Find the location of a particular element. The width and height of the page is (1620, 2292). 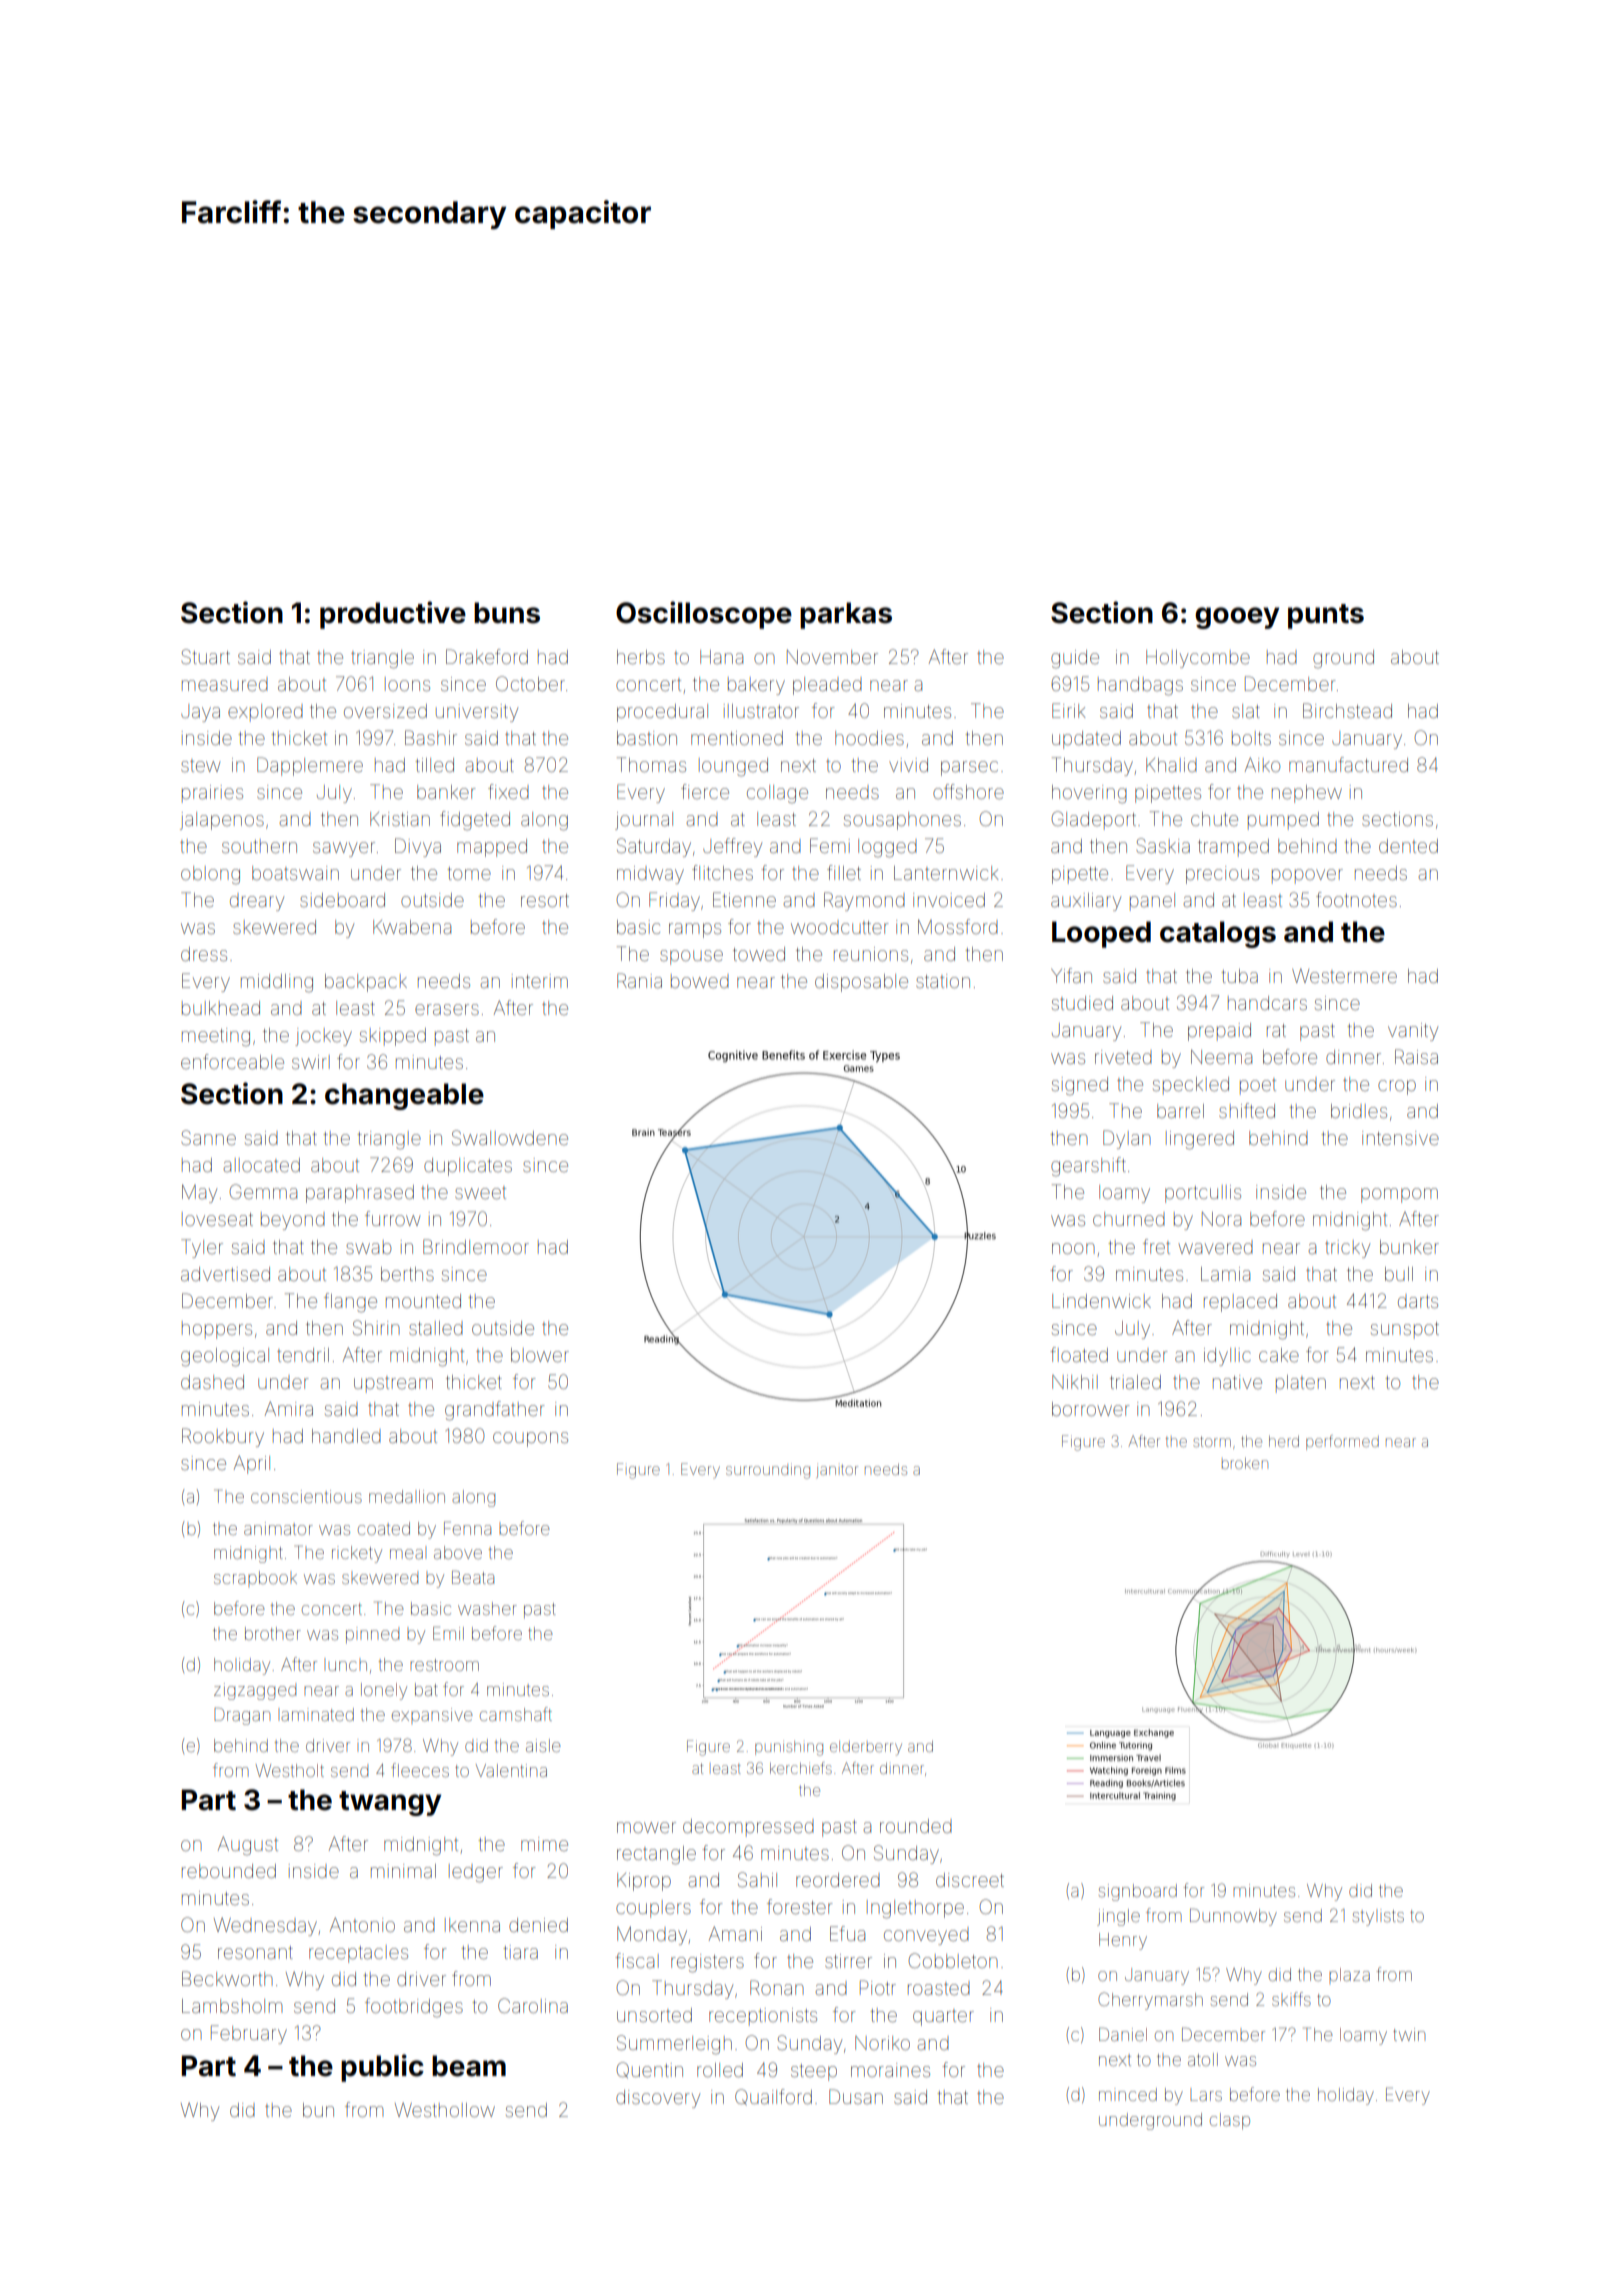

signboard is located at coordinates (1138, 1892).
